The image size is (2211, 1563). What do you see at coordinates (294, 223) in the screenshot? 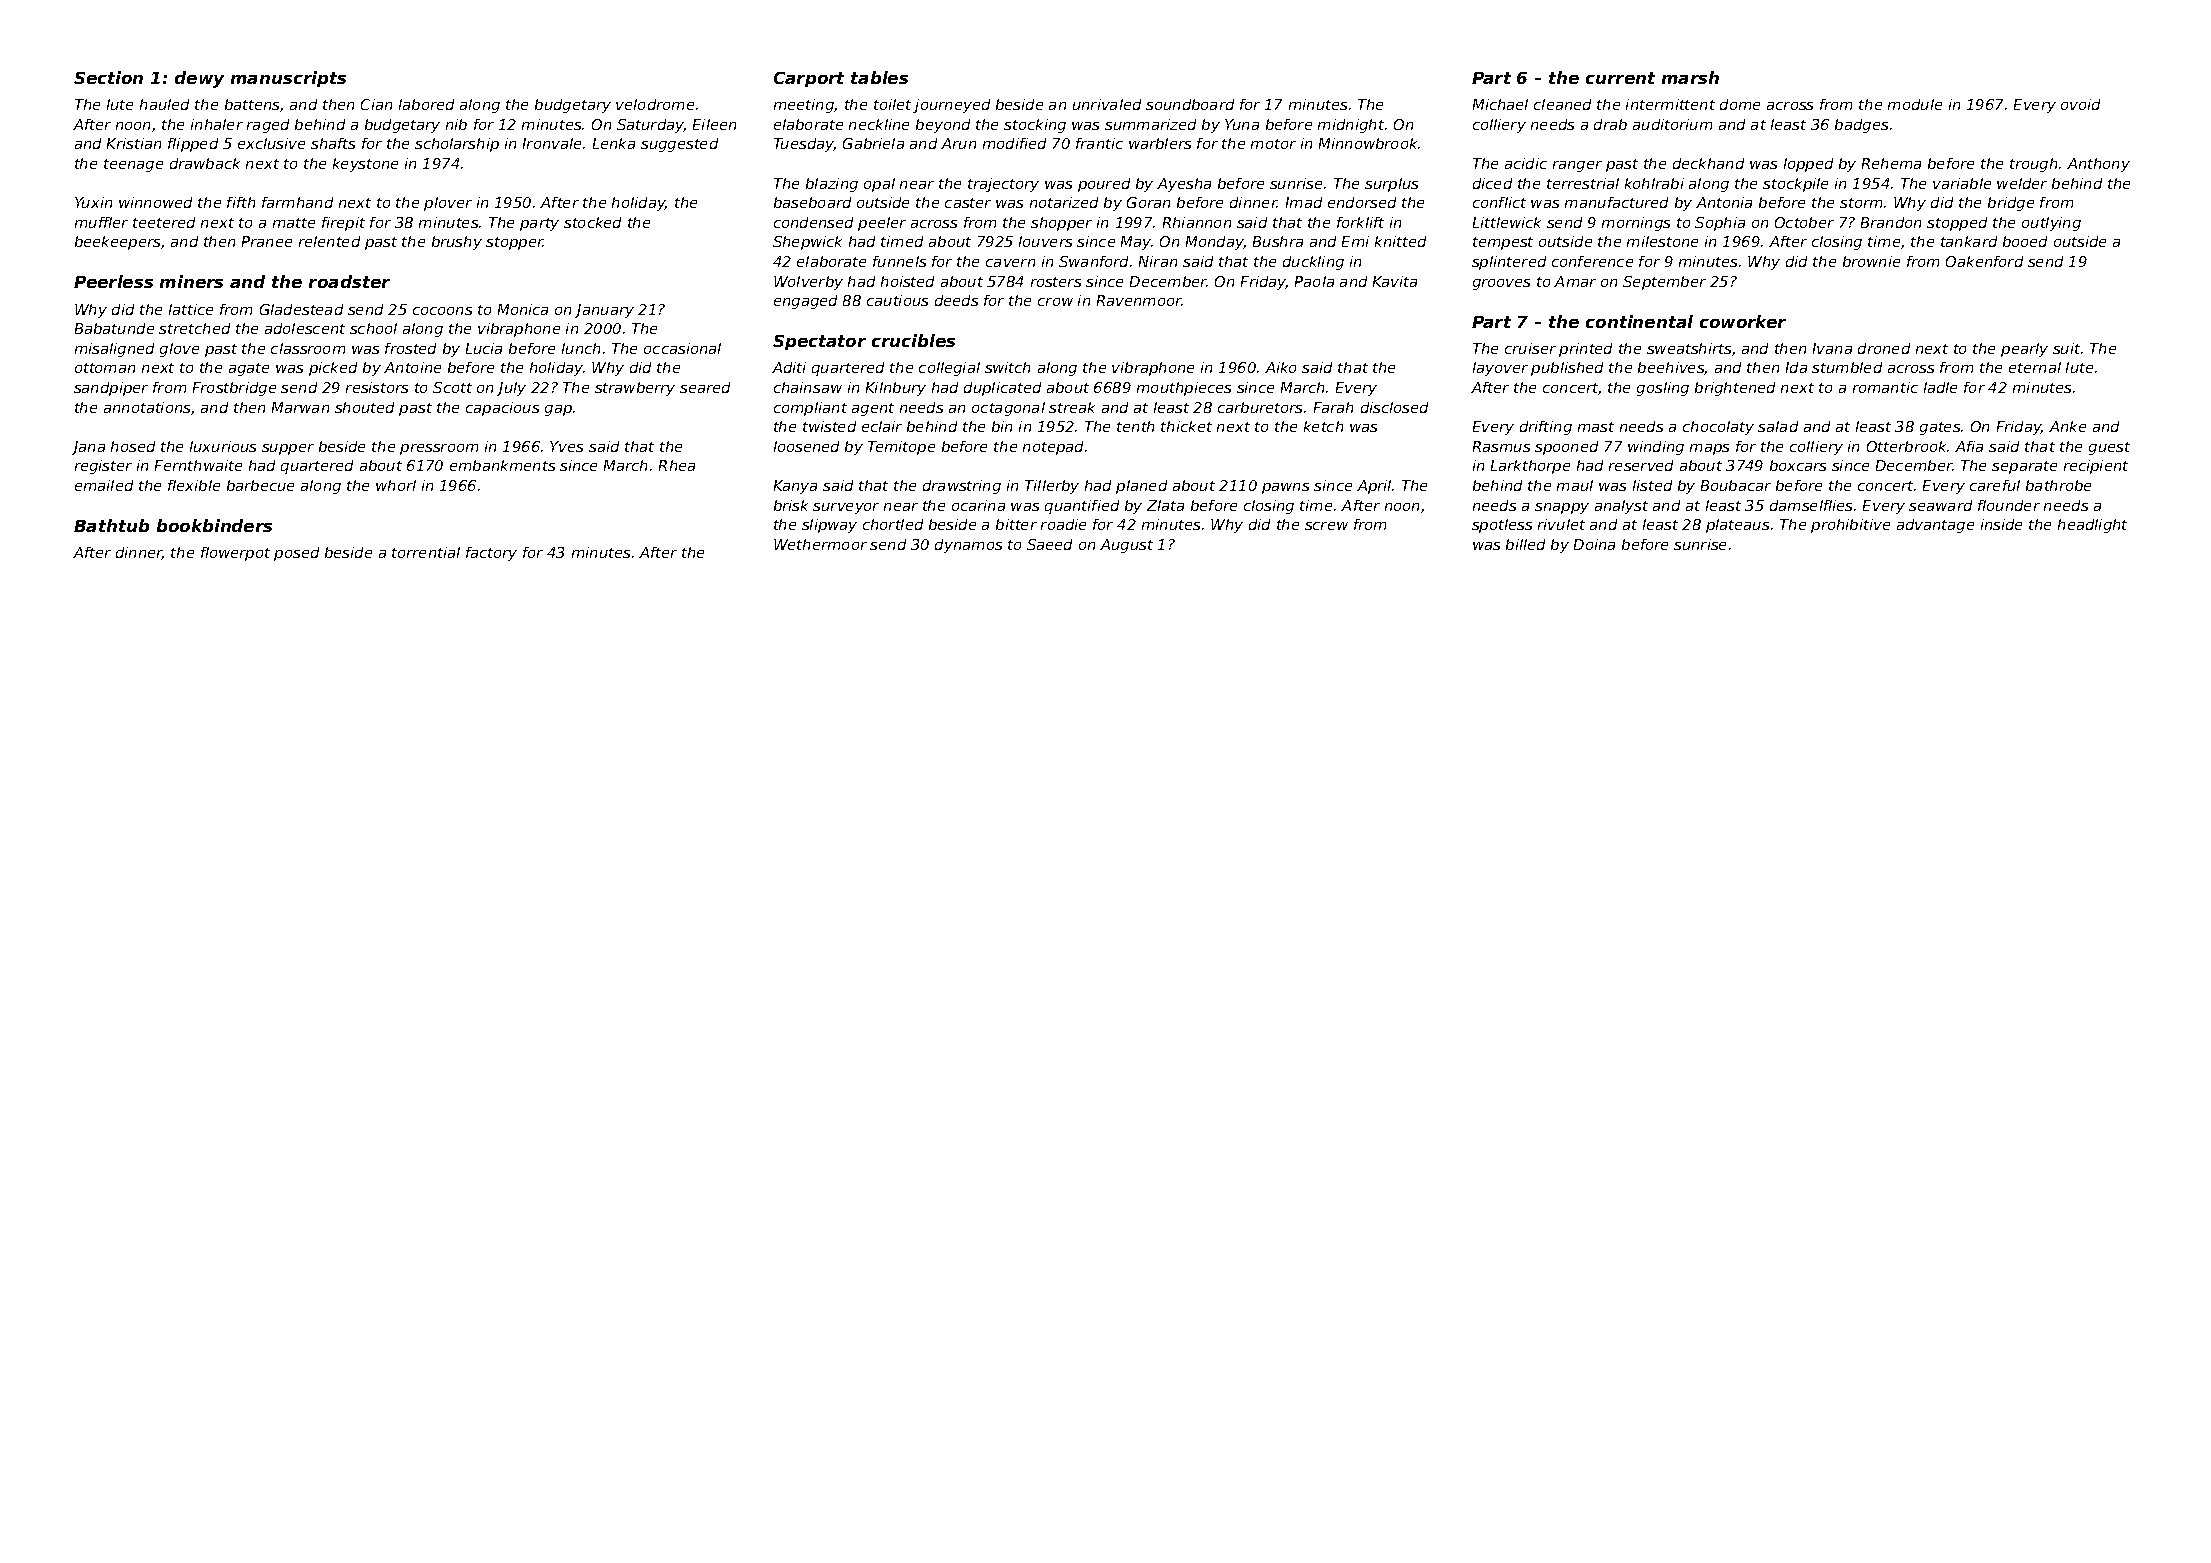
I see `matte` at bounding box center [294, 223].
